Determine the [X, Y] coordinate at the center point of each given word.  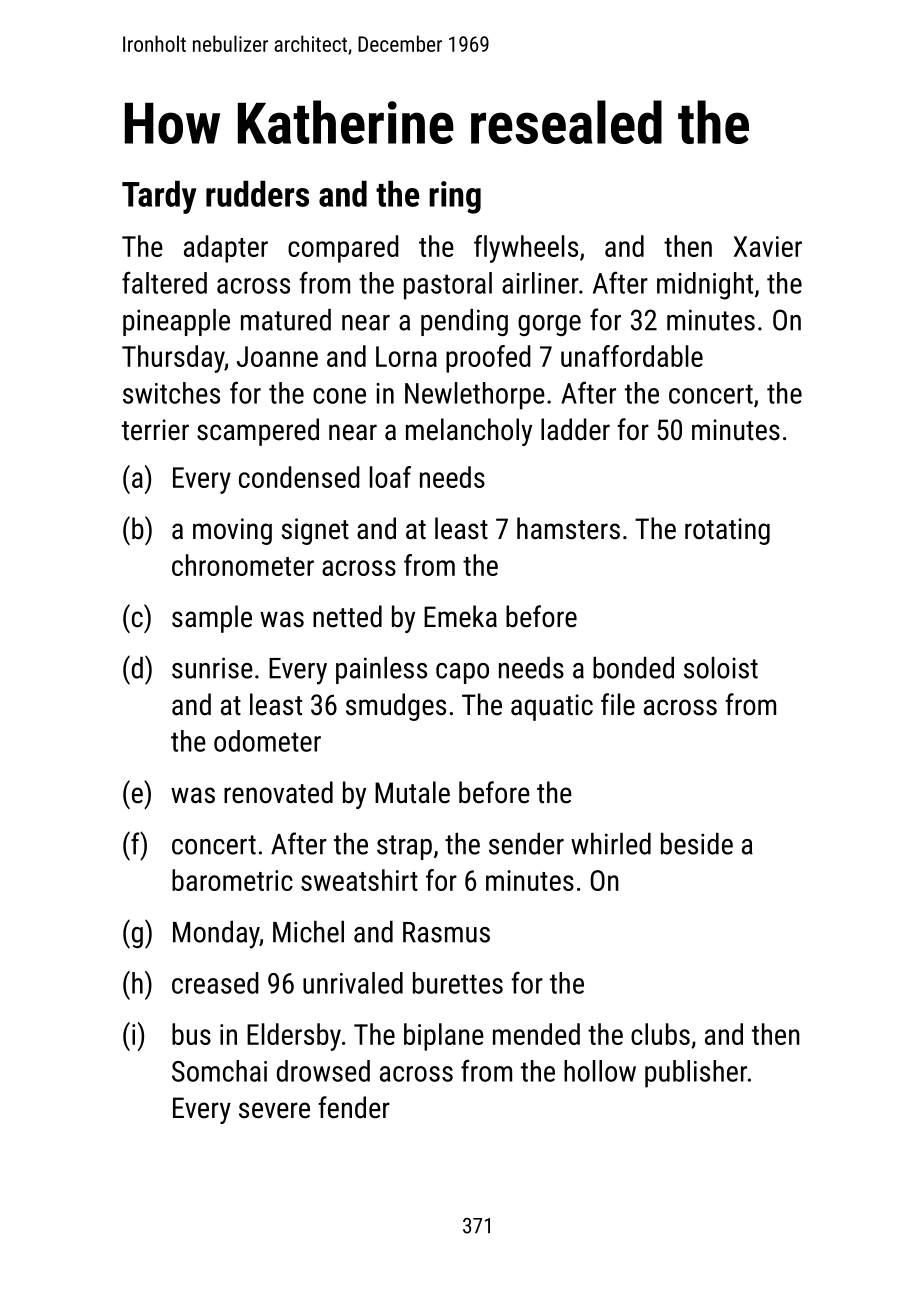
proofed [488, 359]
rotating [727, 531]
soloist [721, 668]
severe [274, 1110]
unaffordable [632, 356]
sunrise [212, 668]
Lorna [406, 356]
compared [343, 249]
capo [462, 673]
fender [354, 1107]
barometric [232, 880]
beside [697, 844]
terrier [155, 430]
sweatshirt [359, 880]
